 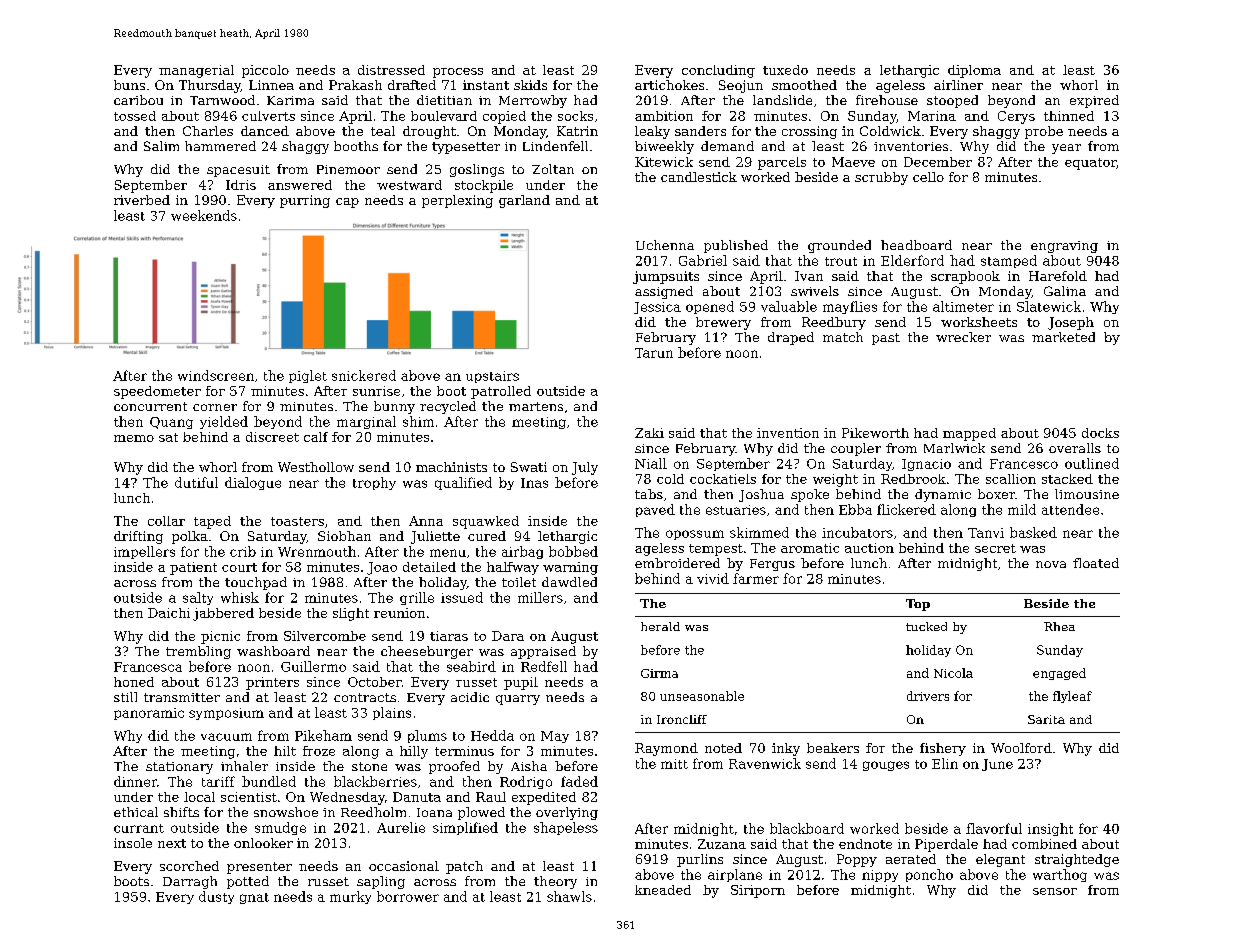 What do you see at coordinates (216, 897) in the screenshot?
I see `dusty` at bounding box center [216, 897].
